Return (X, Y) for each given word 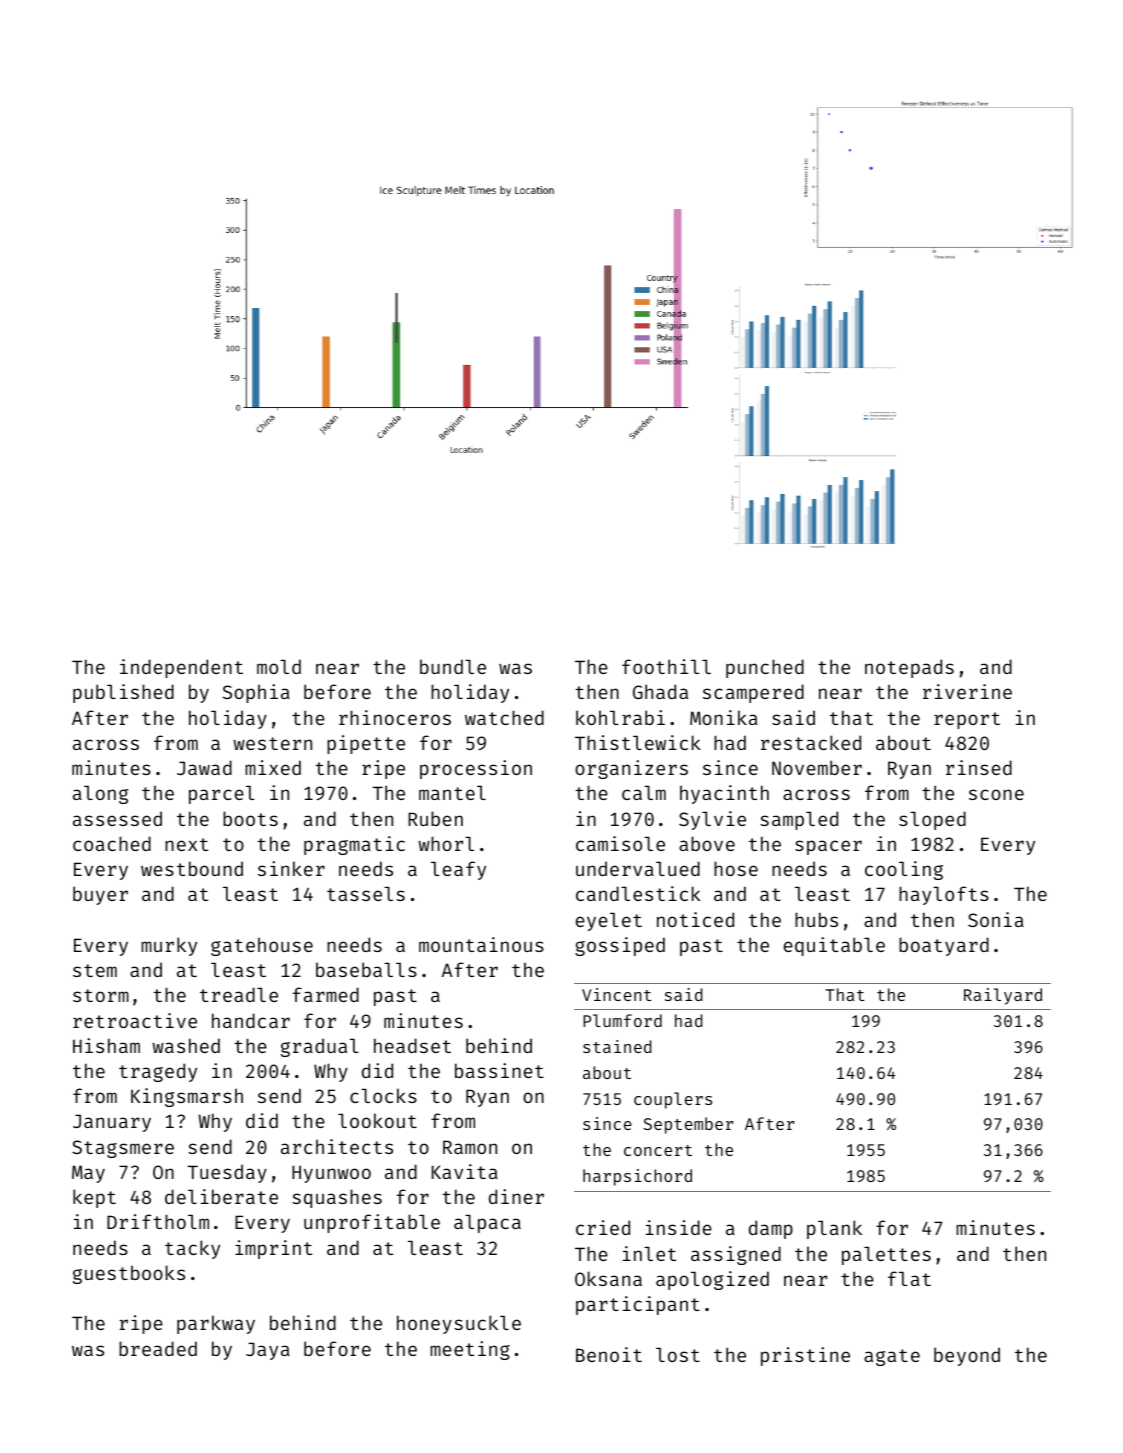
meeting (470, 1350)
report (967, 720)
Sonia (996, 919)
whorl (446, 843)
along (100, 795)
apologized (712, 1280)
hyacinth (724, 794)
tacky (192, 1249)
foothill (666, 666)
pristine (805, 1356)
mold (279, 666)
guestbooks (129, 1274)
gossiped (620, 946)
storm (101, 995)
